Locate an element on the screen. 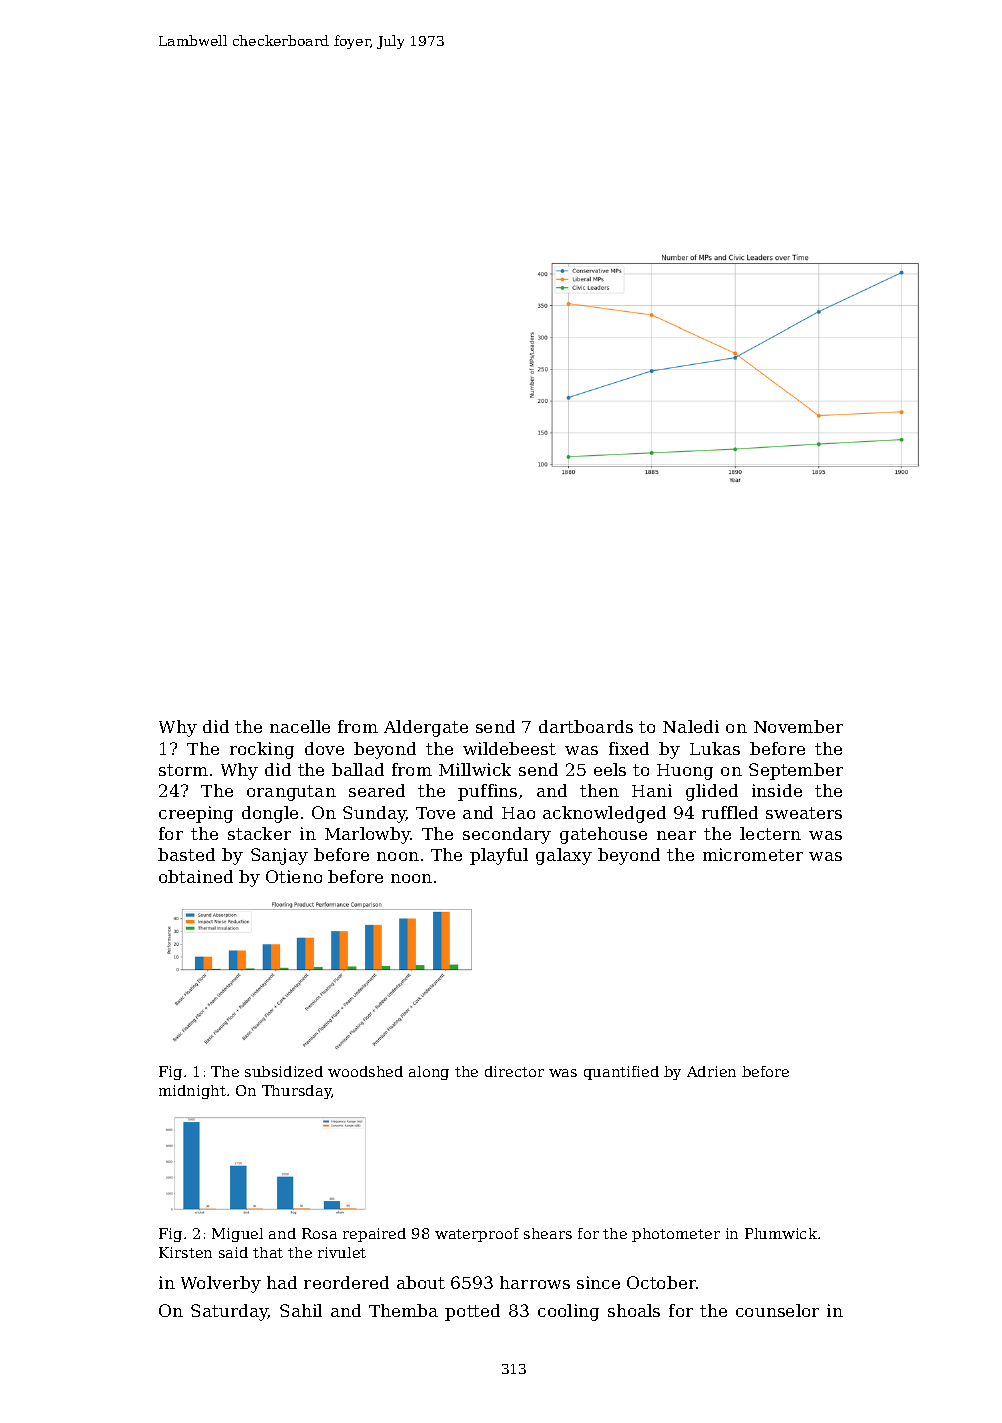 The height and width of the screenshot is (1423, 1002). Miguel is located at coordinates (237, 1235).
